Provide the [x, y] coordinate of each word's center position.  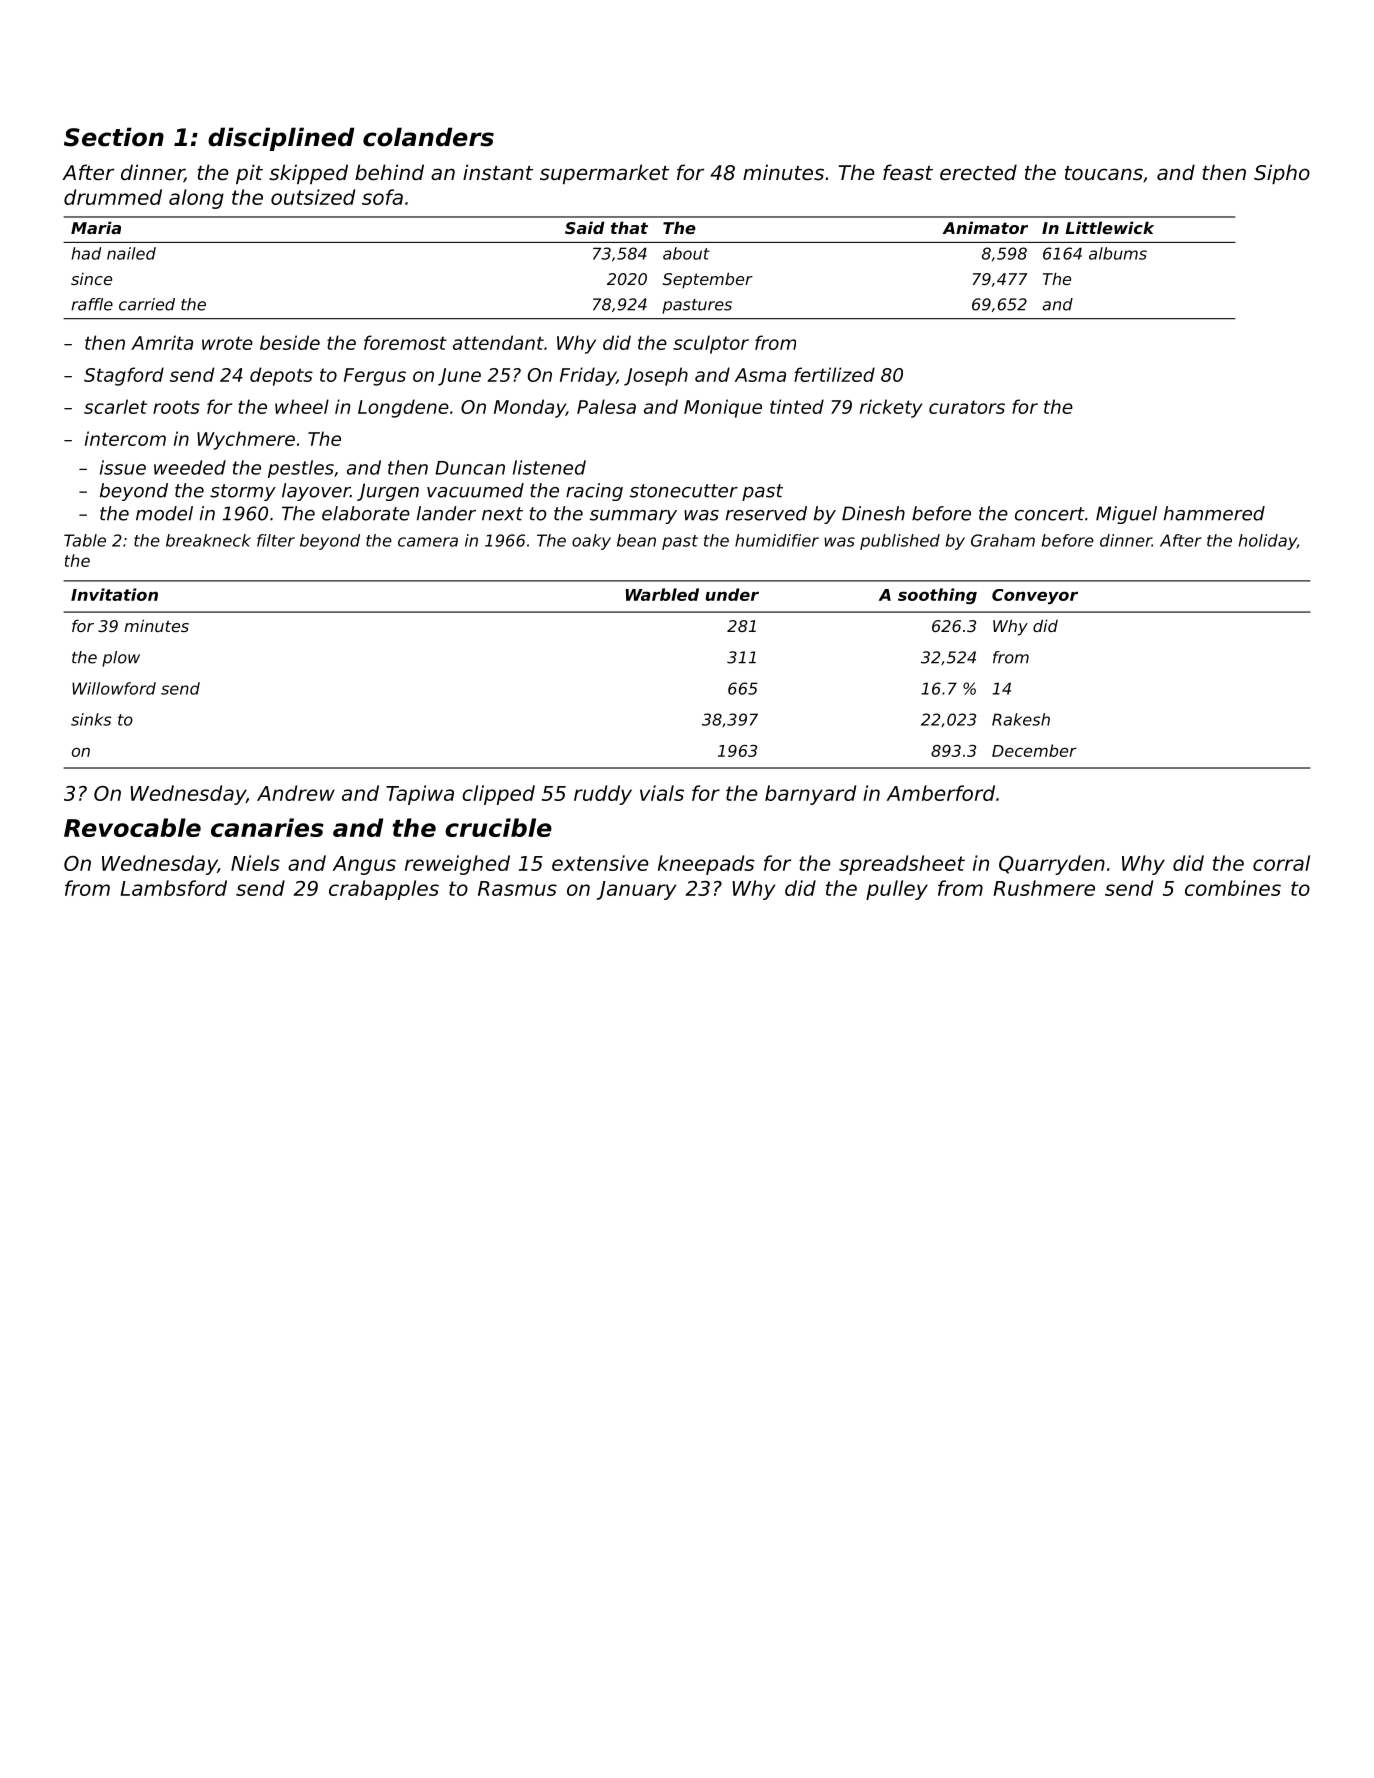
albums [1118, 253]
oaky [591, 542]
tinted [797, 406]
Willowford [114, 688]
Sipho [1282, 174]
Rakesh [1021, 719]
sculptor [711, 344]
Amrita [162, 342]
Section [114, 137]
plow [121, 659]
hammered [1214, 513]
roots [176, 407]
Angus [364, 865]
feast [908, 172]
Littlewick [1109, 227]
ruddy [603, 795]
